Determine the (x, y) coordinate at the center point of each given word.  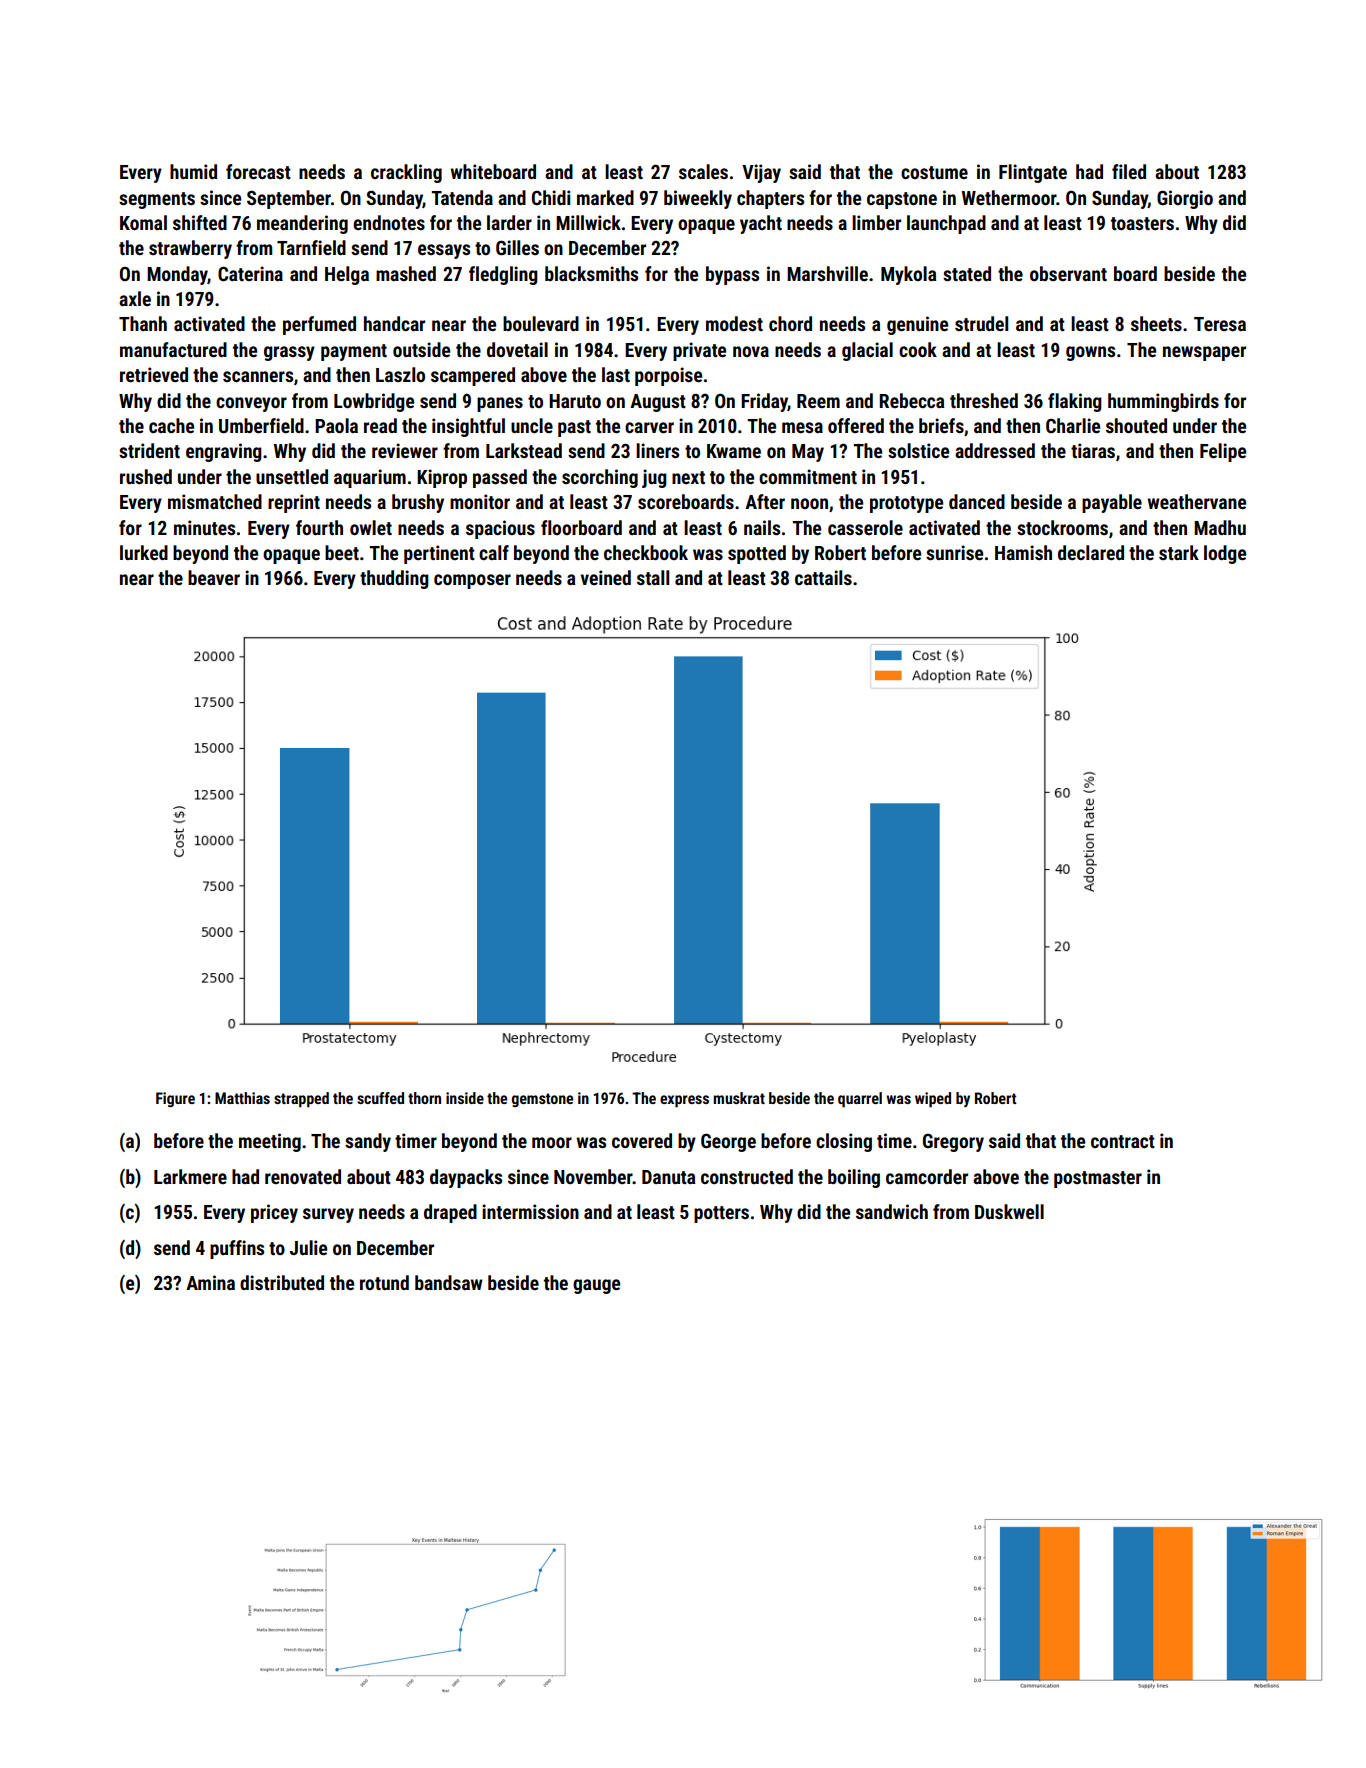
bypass (732, 275)
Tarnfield (311, 247)
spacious (500, 529)
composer (472, 581)
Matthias (242, 1098)
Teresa (1220, 324)
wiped (933, 1099)
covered (642, 1140)
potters (721, 1214)
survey (328, 1215)
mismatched (215, 501)
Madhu (1220, 527)
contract (1123, 1141)
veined (605, 577)
